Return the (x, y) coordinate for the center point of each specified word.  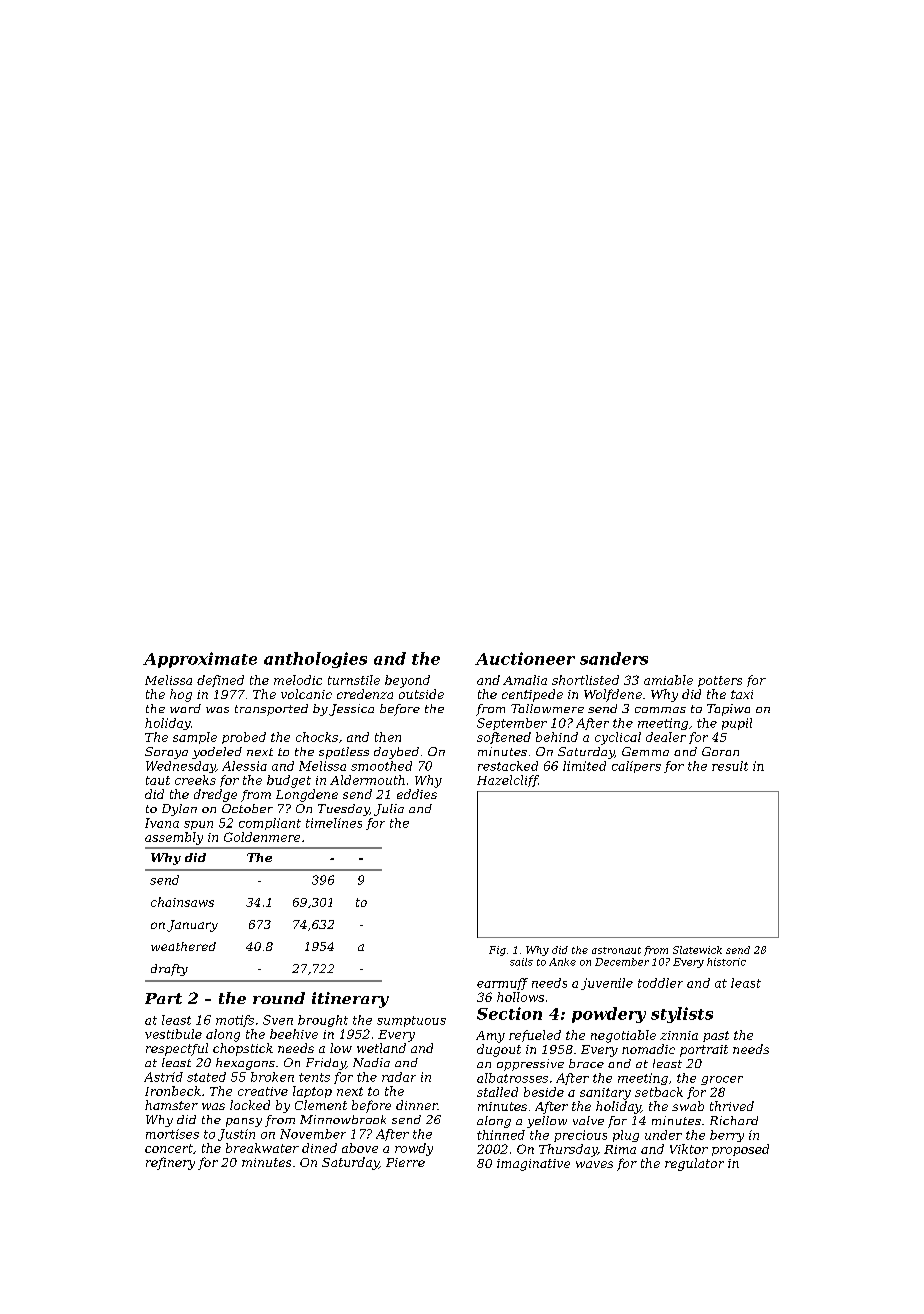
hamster (171, 1105)
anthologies (315, 660)
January (192, 926)
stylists (682, 1015)
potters (720, 681)
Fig (497, 951)
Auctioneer (525, 658)
